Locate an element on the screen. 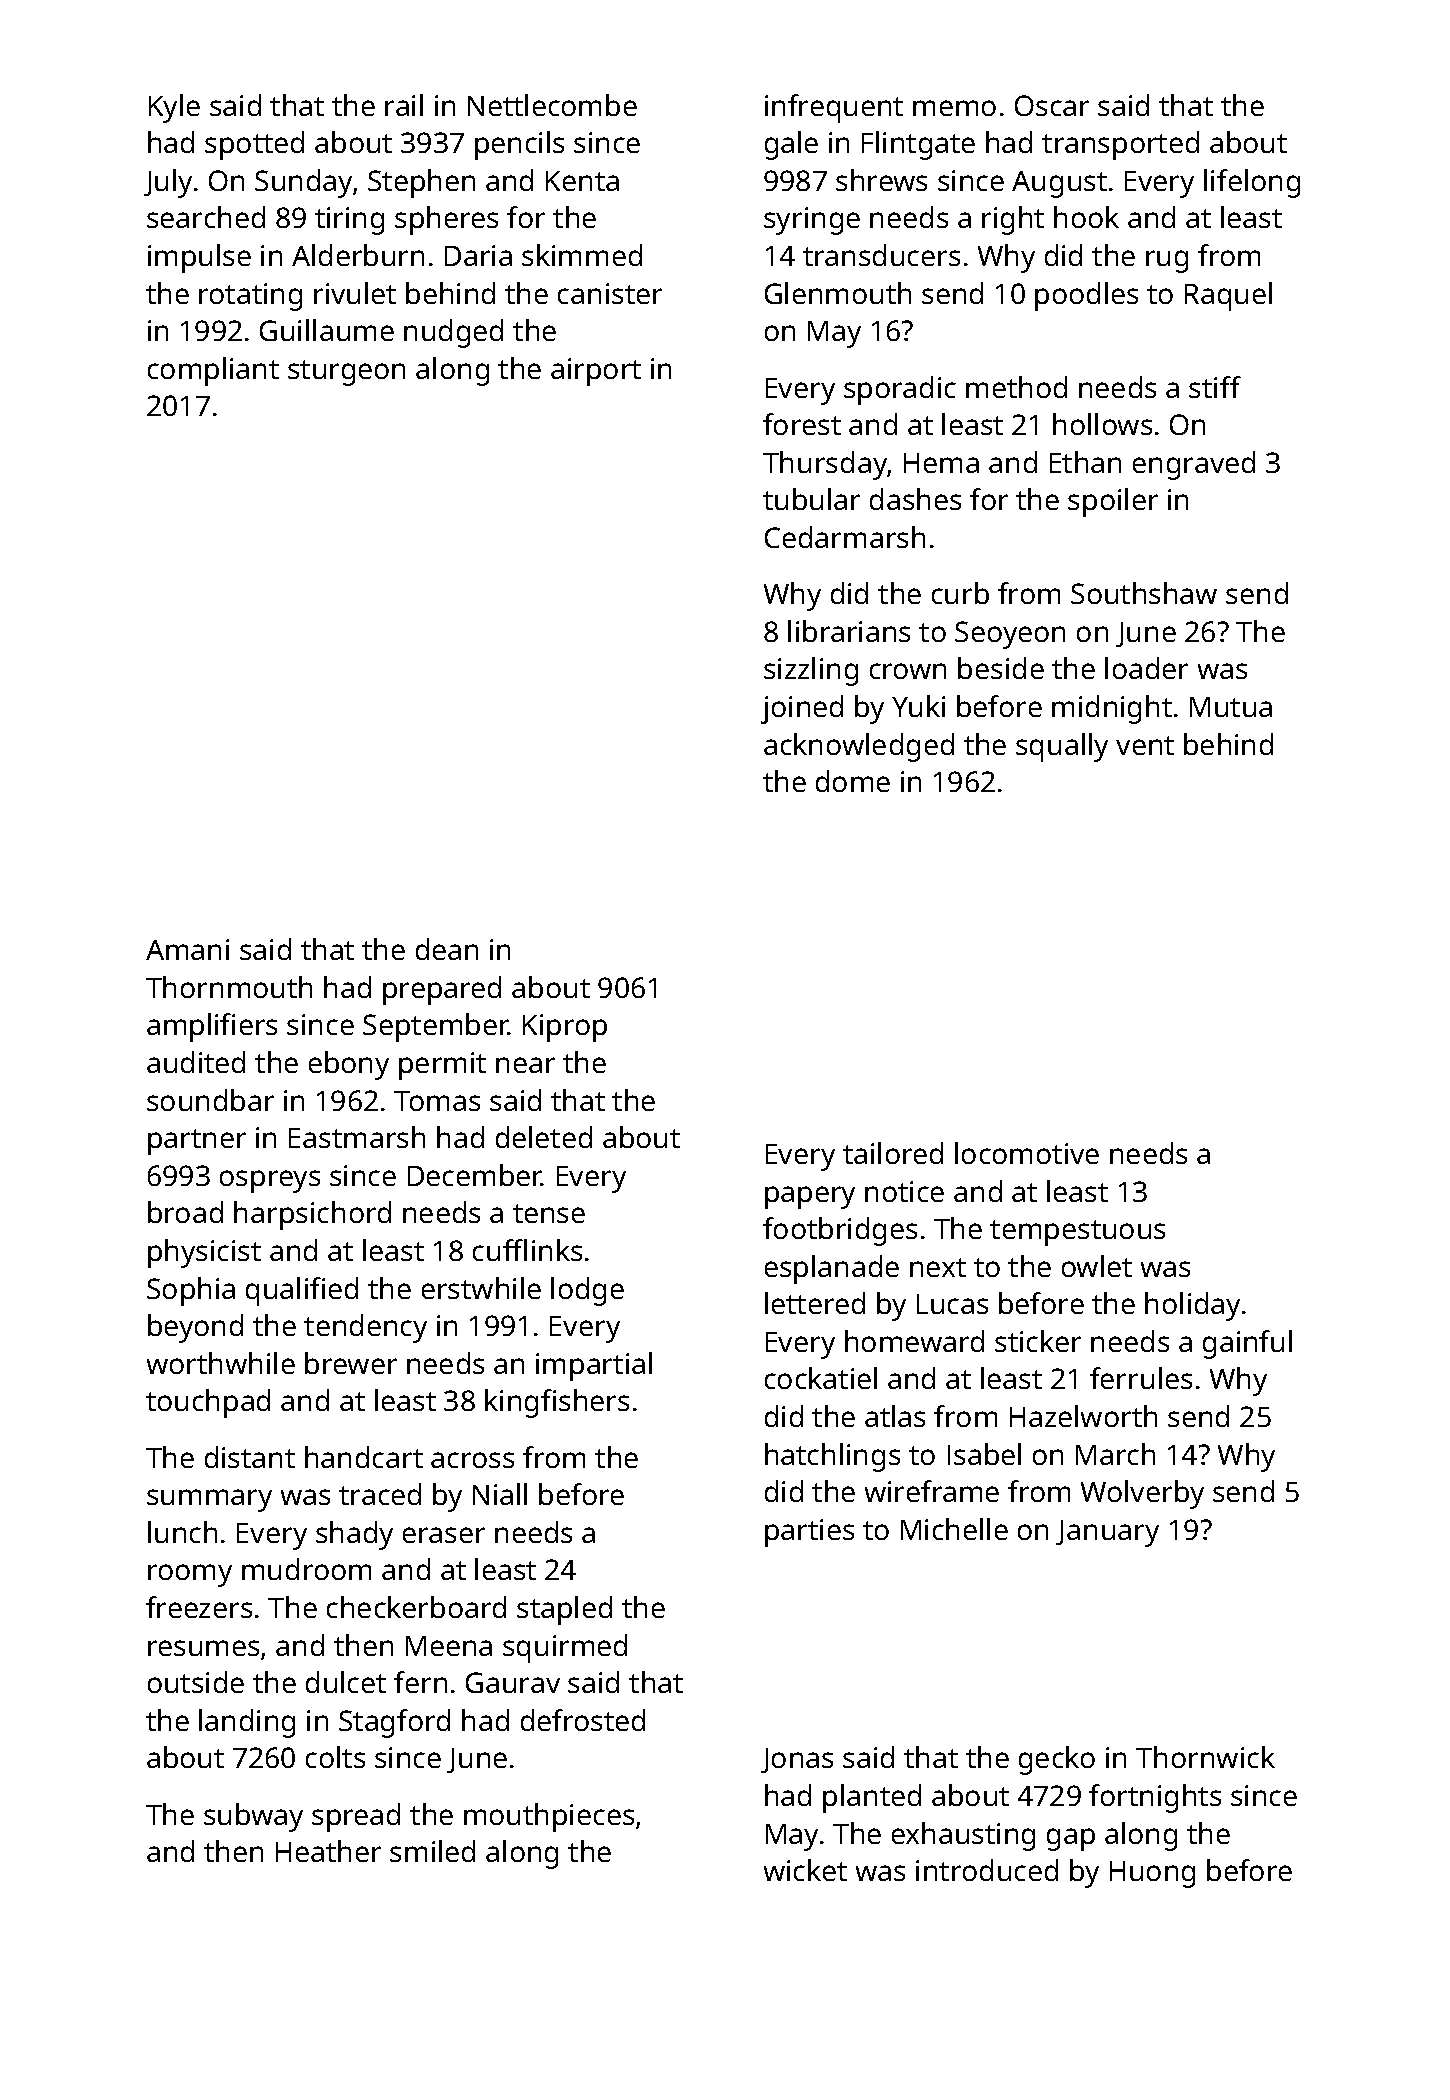 Image resolution: width=1450 pixels, height=2100 pixels. Seoyeon is located at coordinates (1010, 635).
